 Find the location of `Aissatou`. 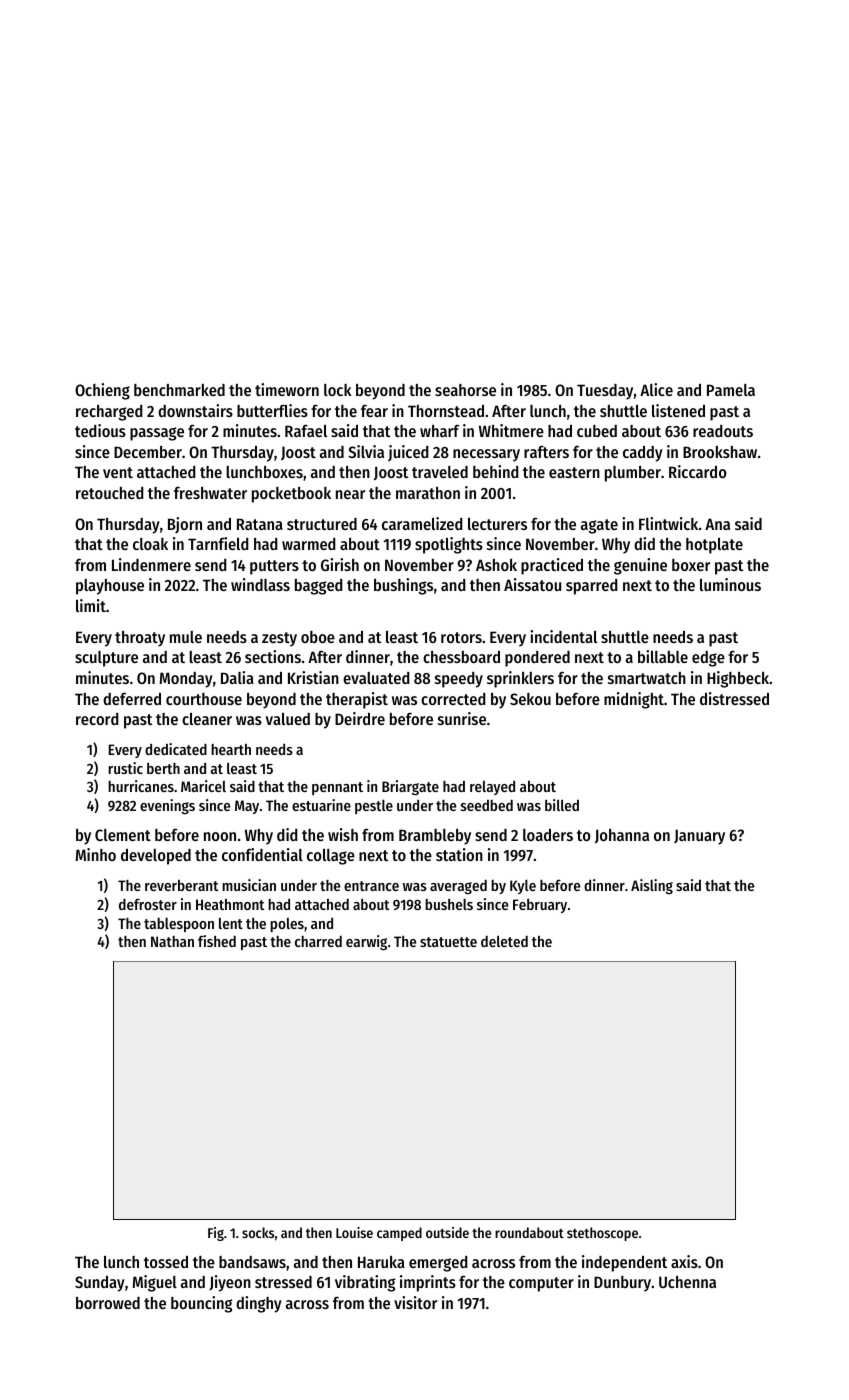

Aissatou is located at coordinates (532, 584).
